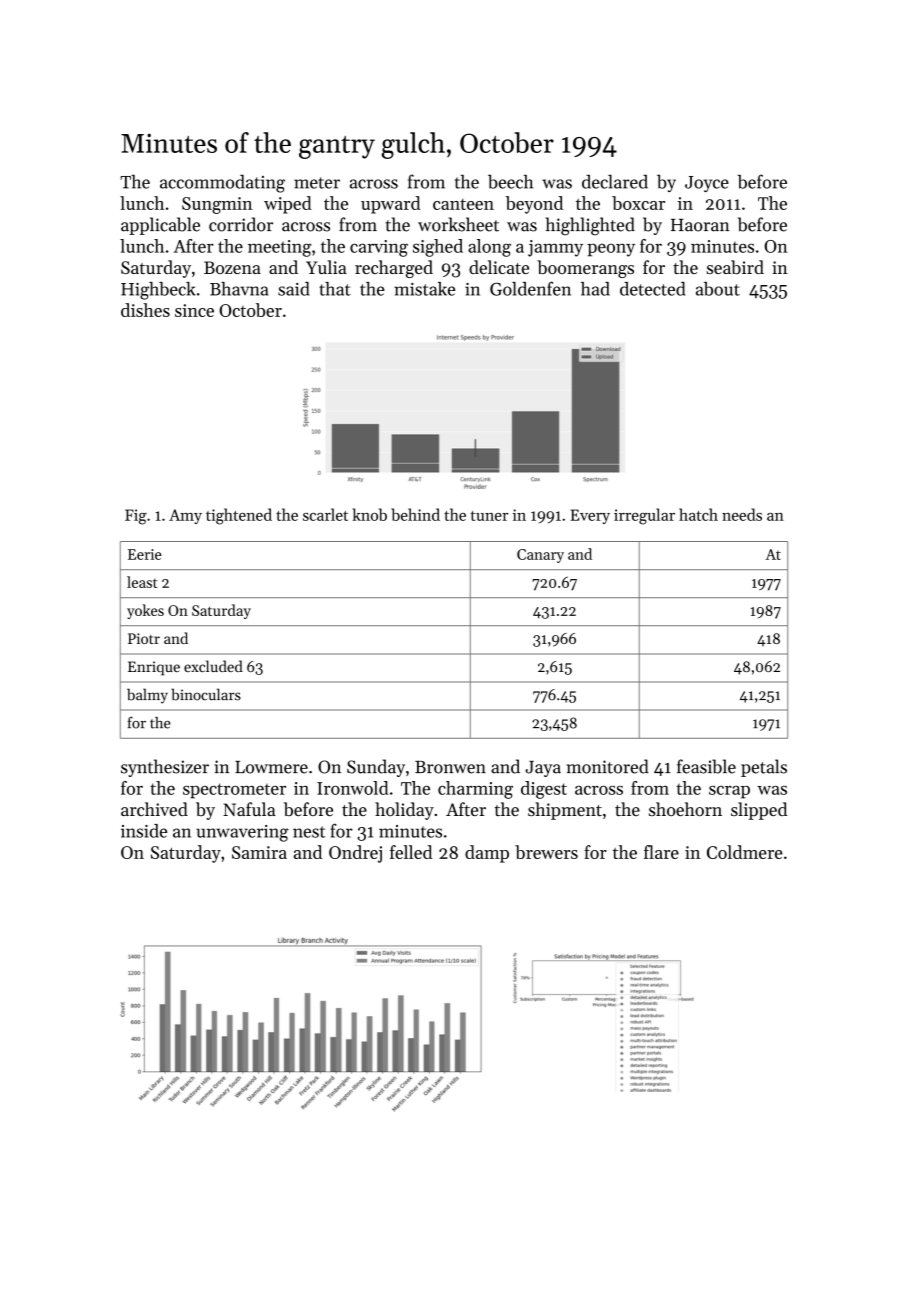 Image resolution: width=908 pixels, height=1316 pixels. What do you see at coordinates (165, 768) in the screenshot?
I see `synthesizer` at bounding box center [165, 768].
